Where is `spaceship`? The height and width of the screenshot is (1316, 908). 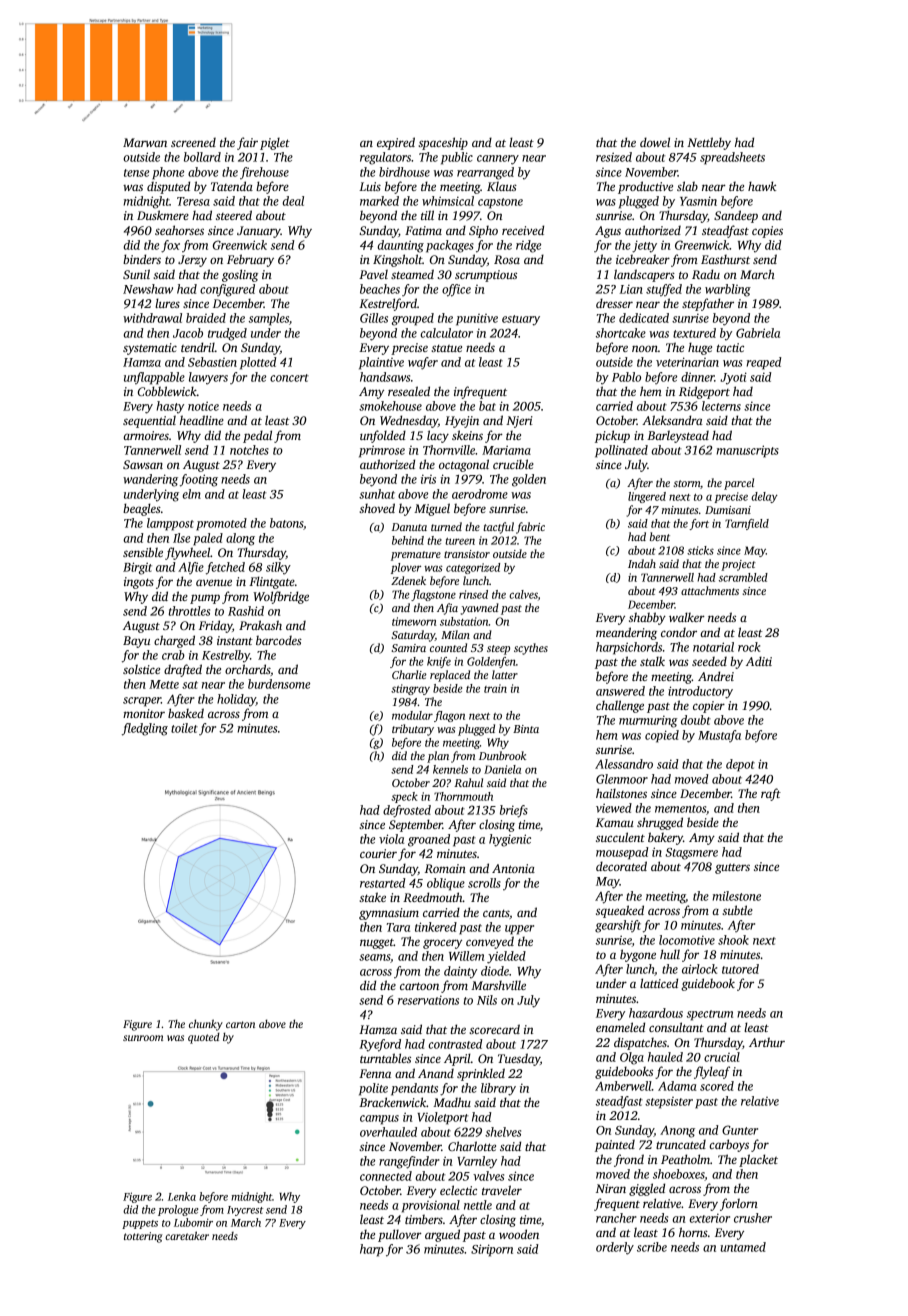
spaceship is located at coordinates (443, 143).
